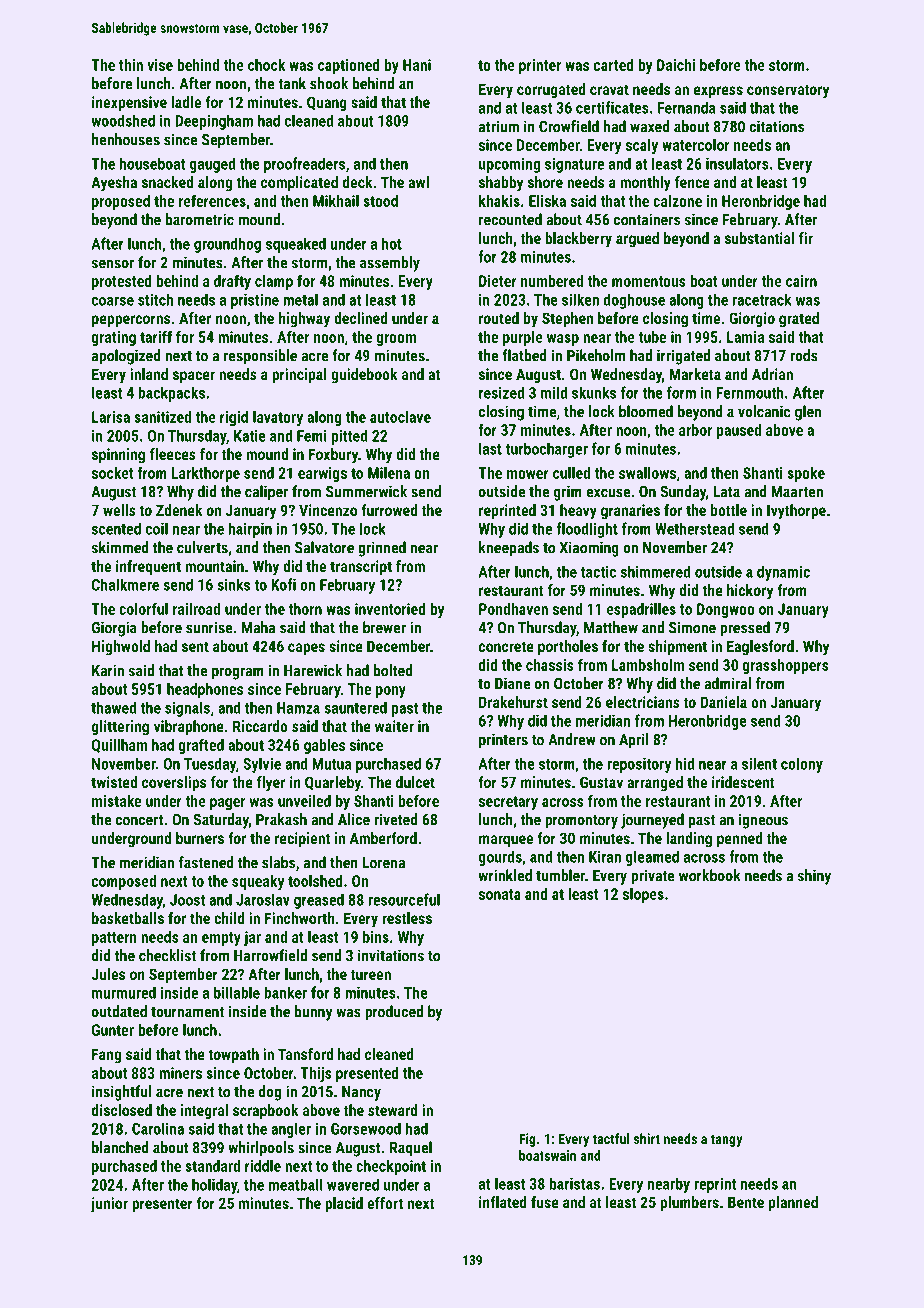  I want to click on irrigated, so click(683, 357).
